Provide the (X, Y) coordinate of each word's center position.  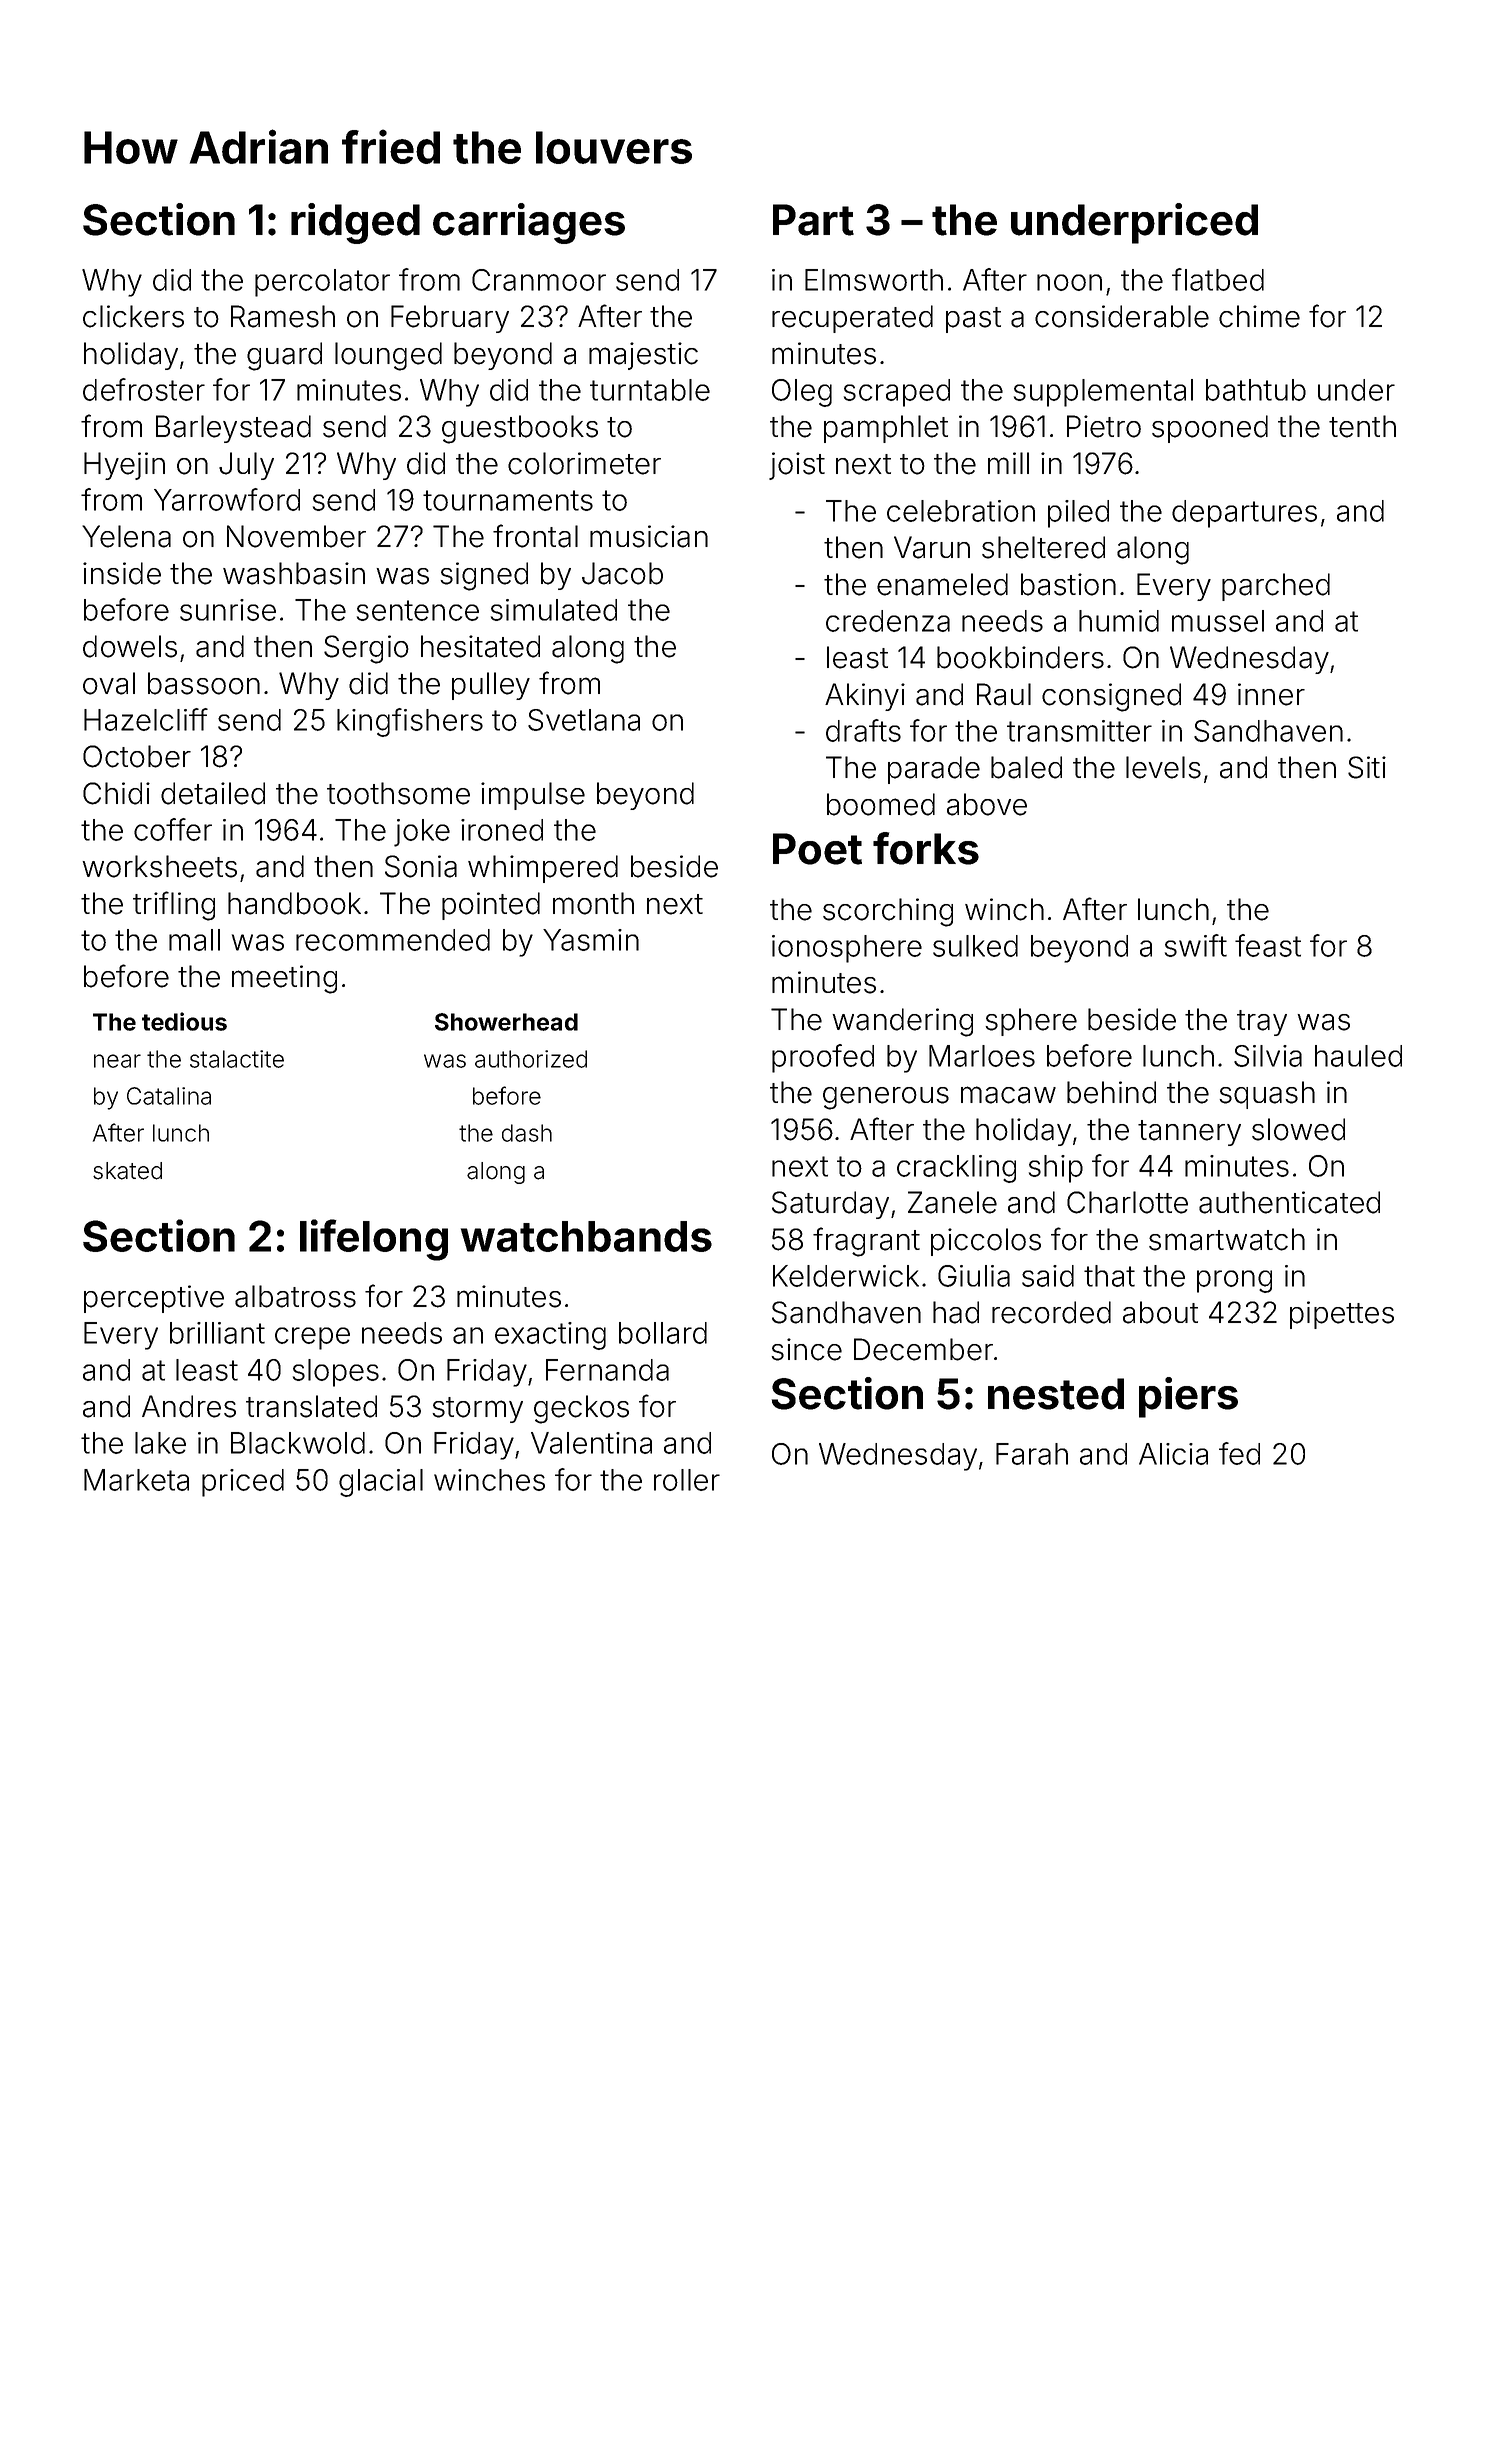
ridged (355, 223)
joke (422, 833)
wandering (903, 1022)
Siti (1367, 767)
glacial (381, 1483)
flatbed (1218, 279)
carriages (529, 223)
